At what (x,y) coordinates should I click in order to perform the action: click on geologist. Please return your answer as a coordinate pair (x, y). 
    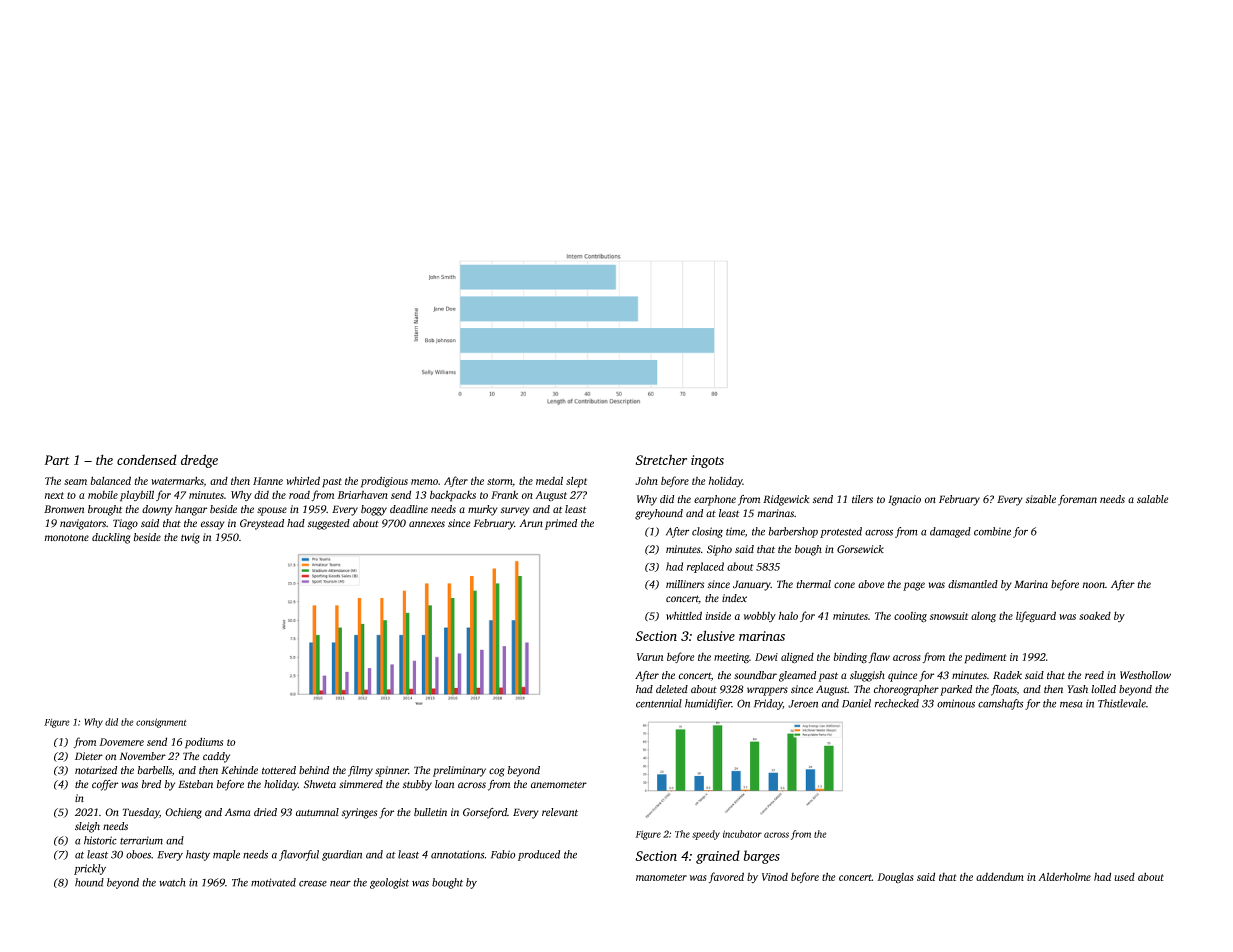
    Looking at the image, I should click on (389, 883).
